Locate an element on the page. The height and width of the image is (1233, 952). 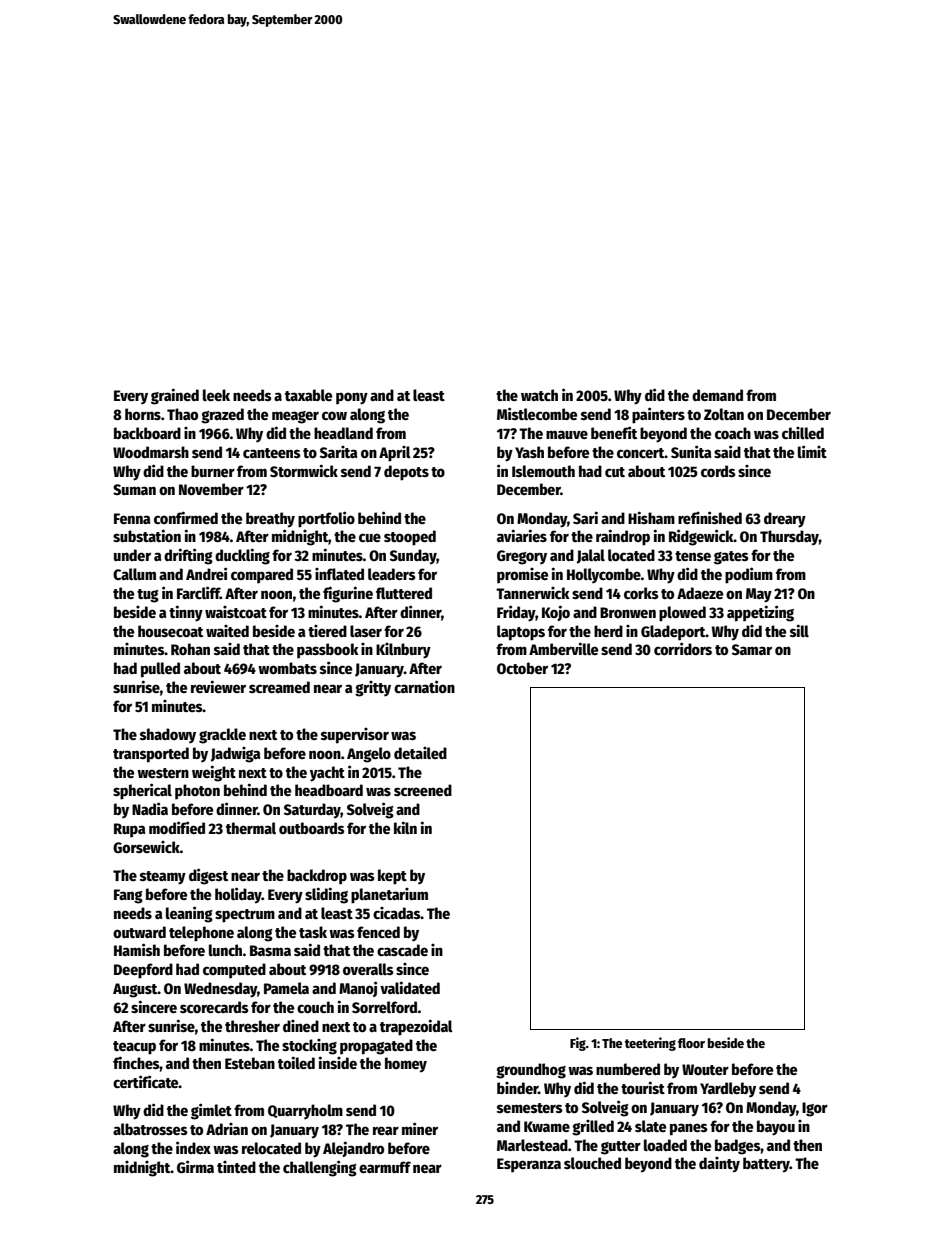
homey is located at coordinates (406, 1065).
